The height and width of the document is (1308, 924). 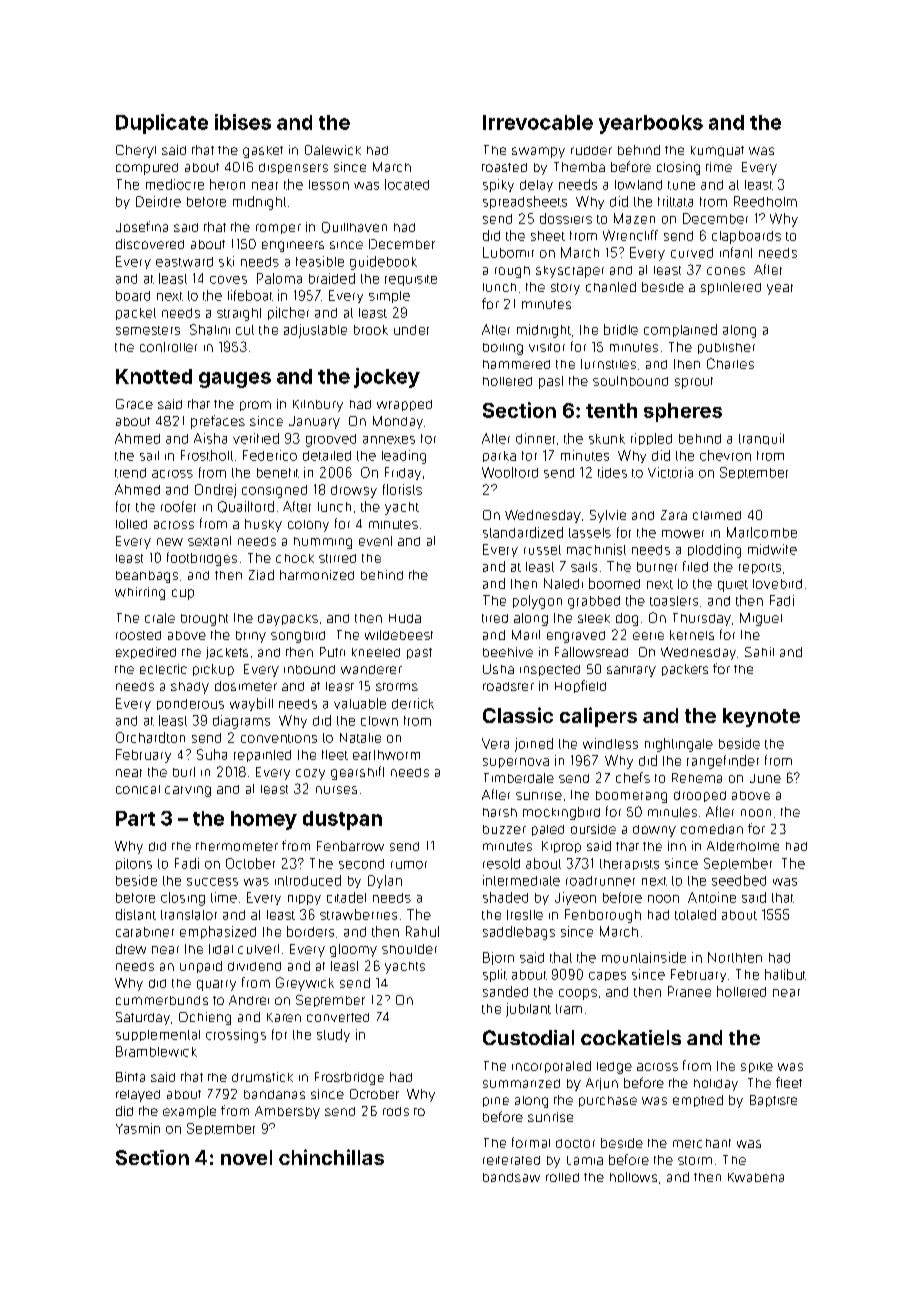 I want to click on success, so click(x=212, y=882).
